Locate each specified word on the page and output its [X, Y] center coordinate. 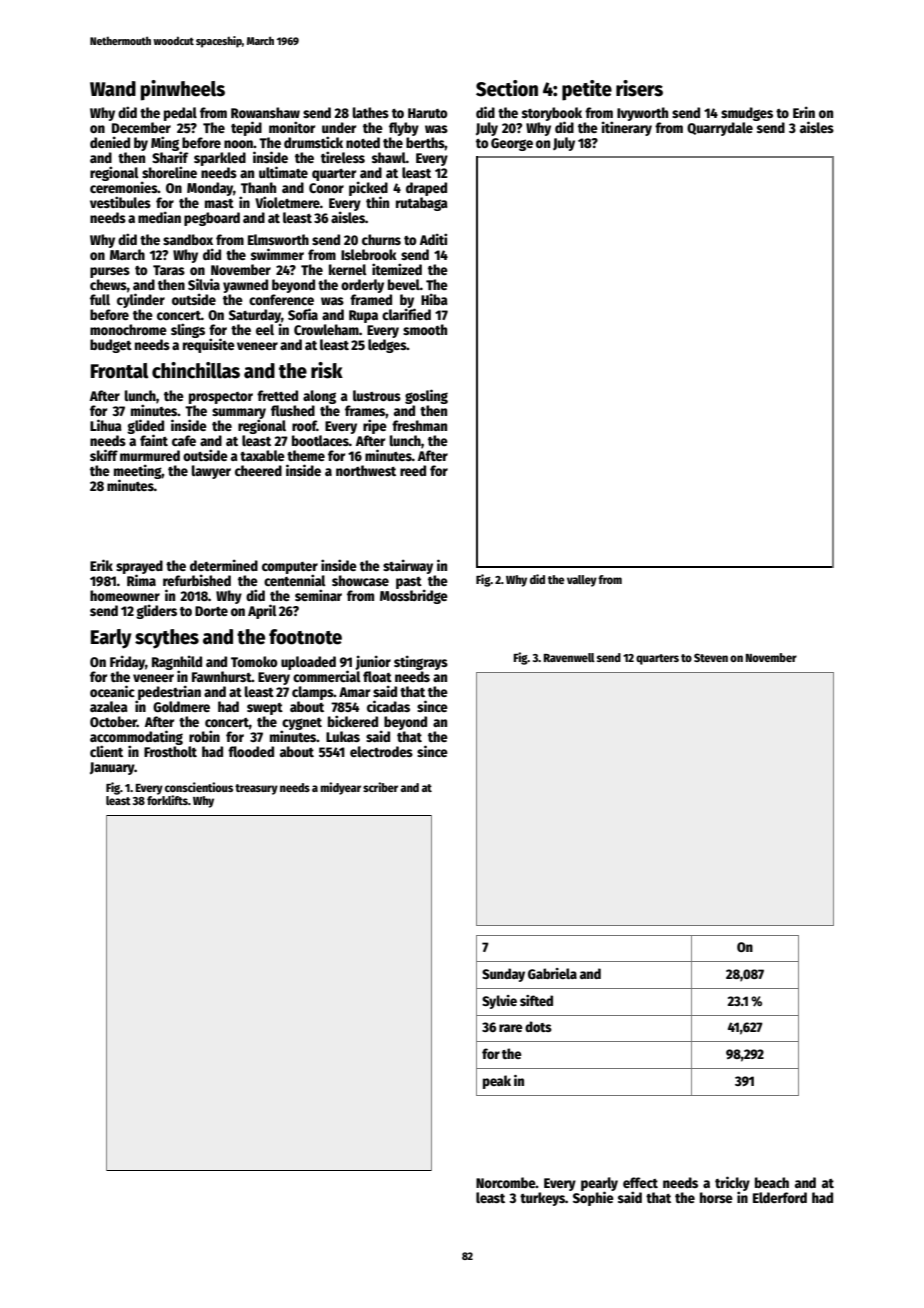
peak [497, 1082]
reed [413, 470]
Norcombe [506, 1182]
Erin [804, 112]
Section [507, 88]
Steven [711, 657]
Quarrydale [720, 129]
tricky [732, 1183]
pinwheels [183, 90]
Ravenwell [569, 657]
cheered [258, 470]
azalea [109, 706]
